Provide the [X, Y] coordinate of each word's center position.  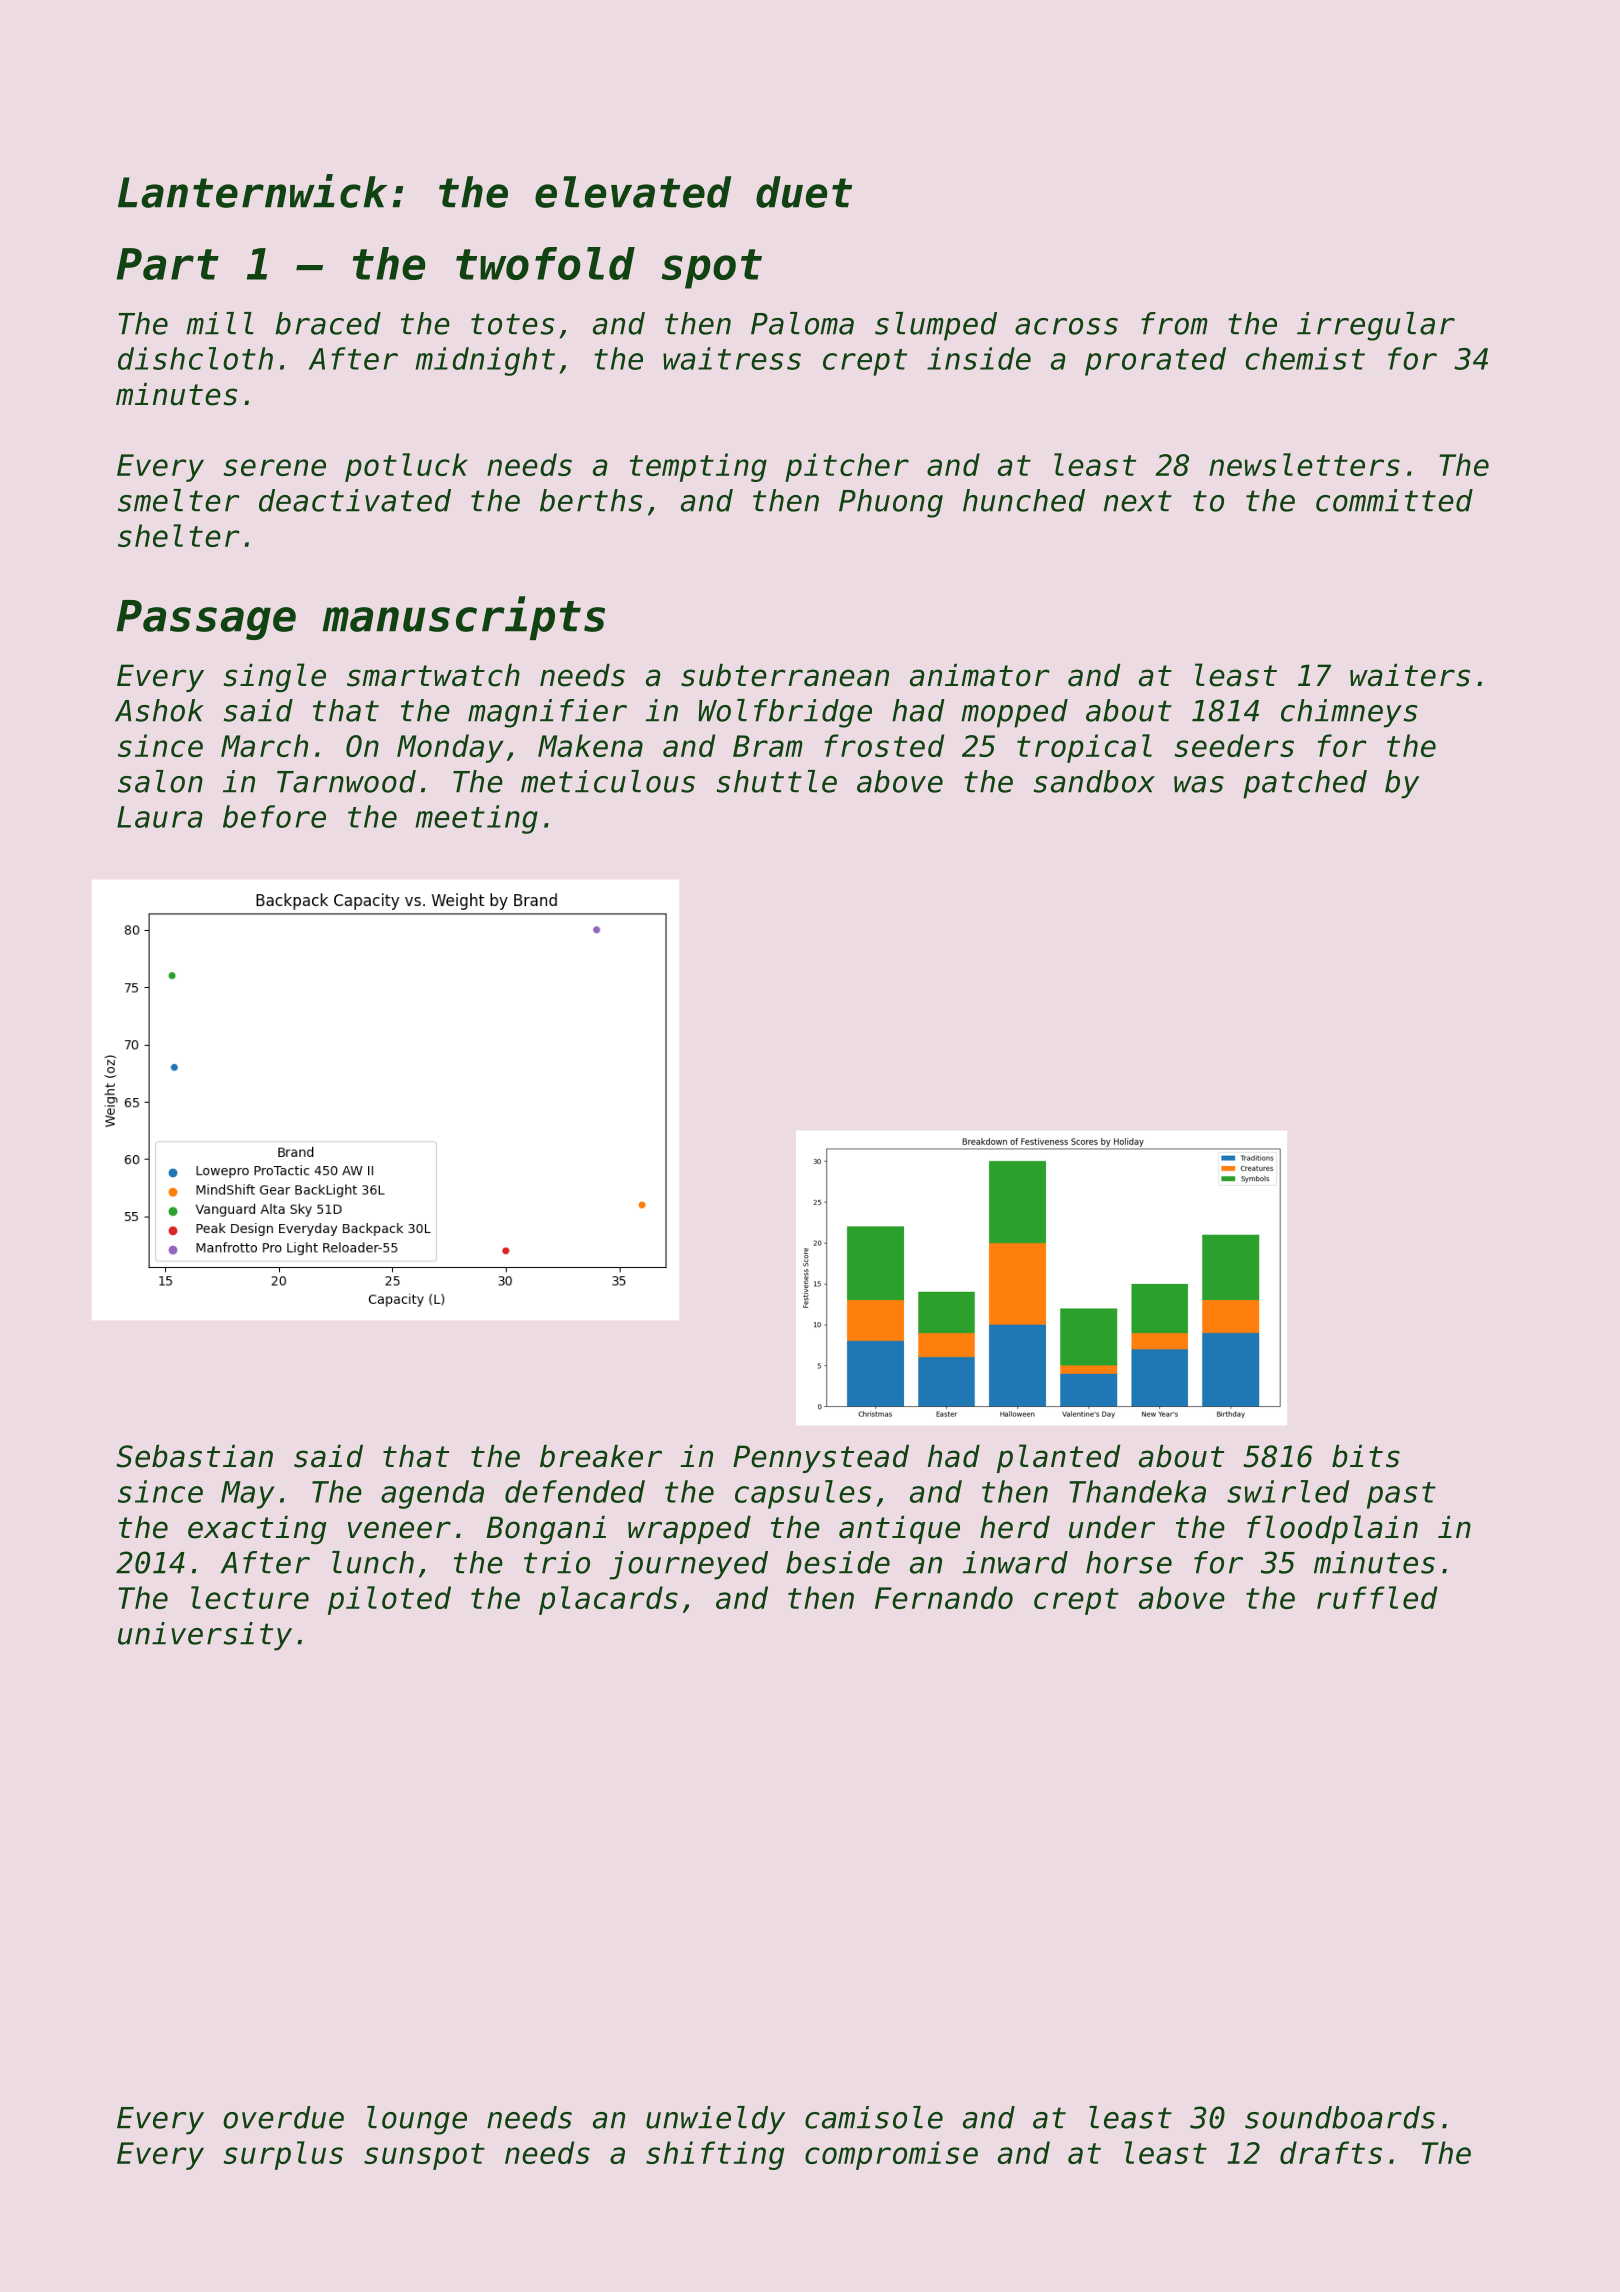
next [1138, 501]
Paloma [802, 323]
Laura [160, 817]
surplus [283, 2155]
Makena [590, 745]
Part [168, 264]
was [1199, 784]
